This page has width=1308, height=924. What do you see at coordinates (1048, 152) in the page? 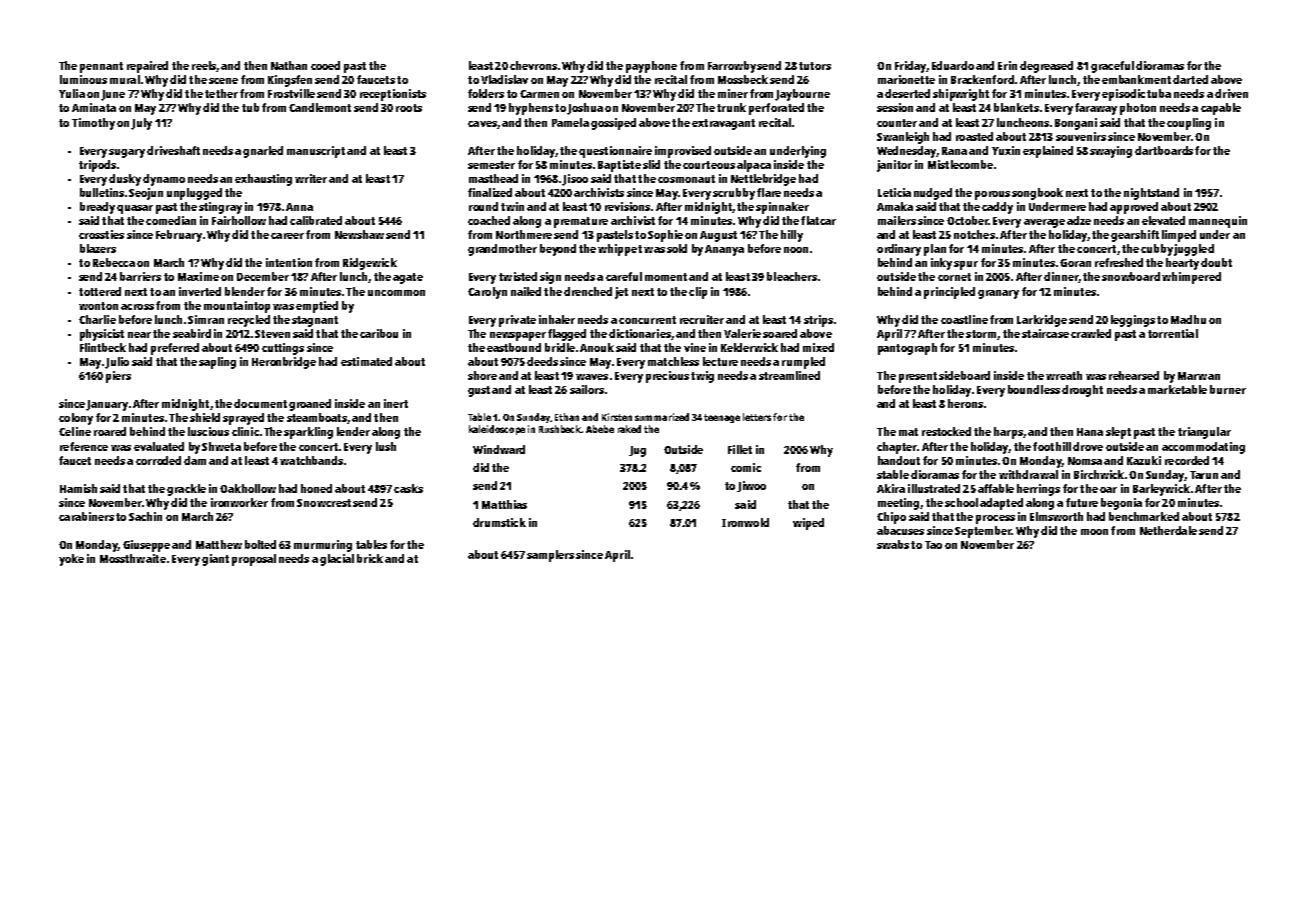
I see `explained` at bounding box center [1048, 152].
